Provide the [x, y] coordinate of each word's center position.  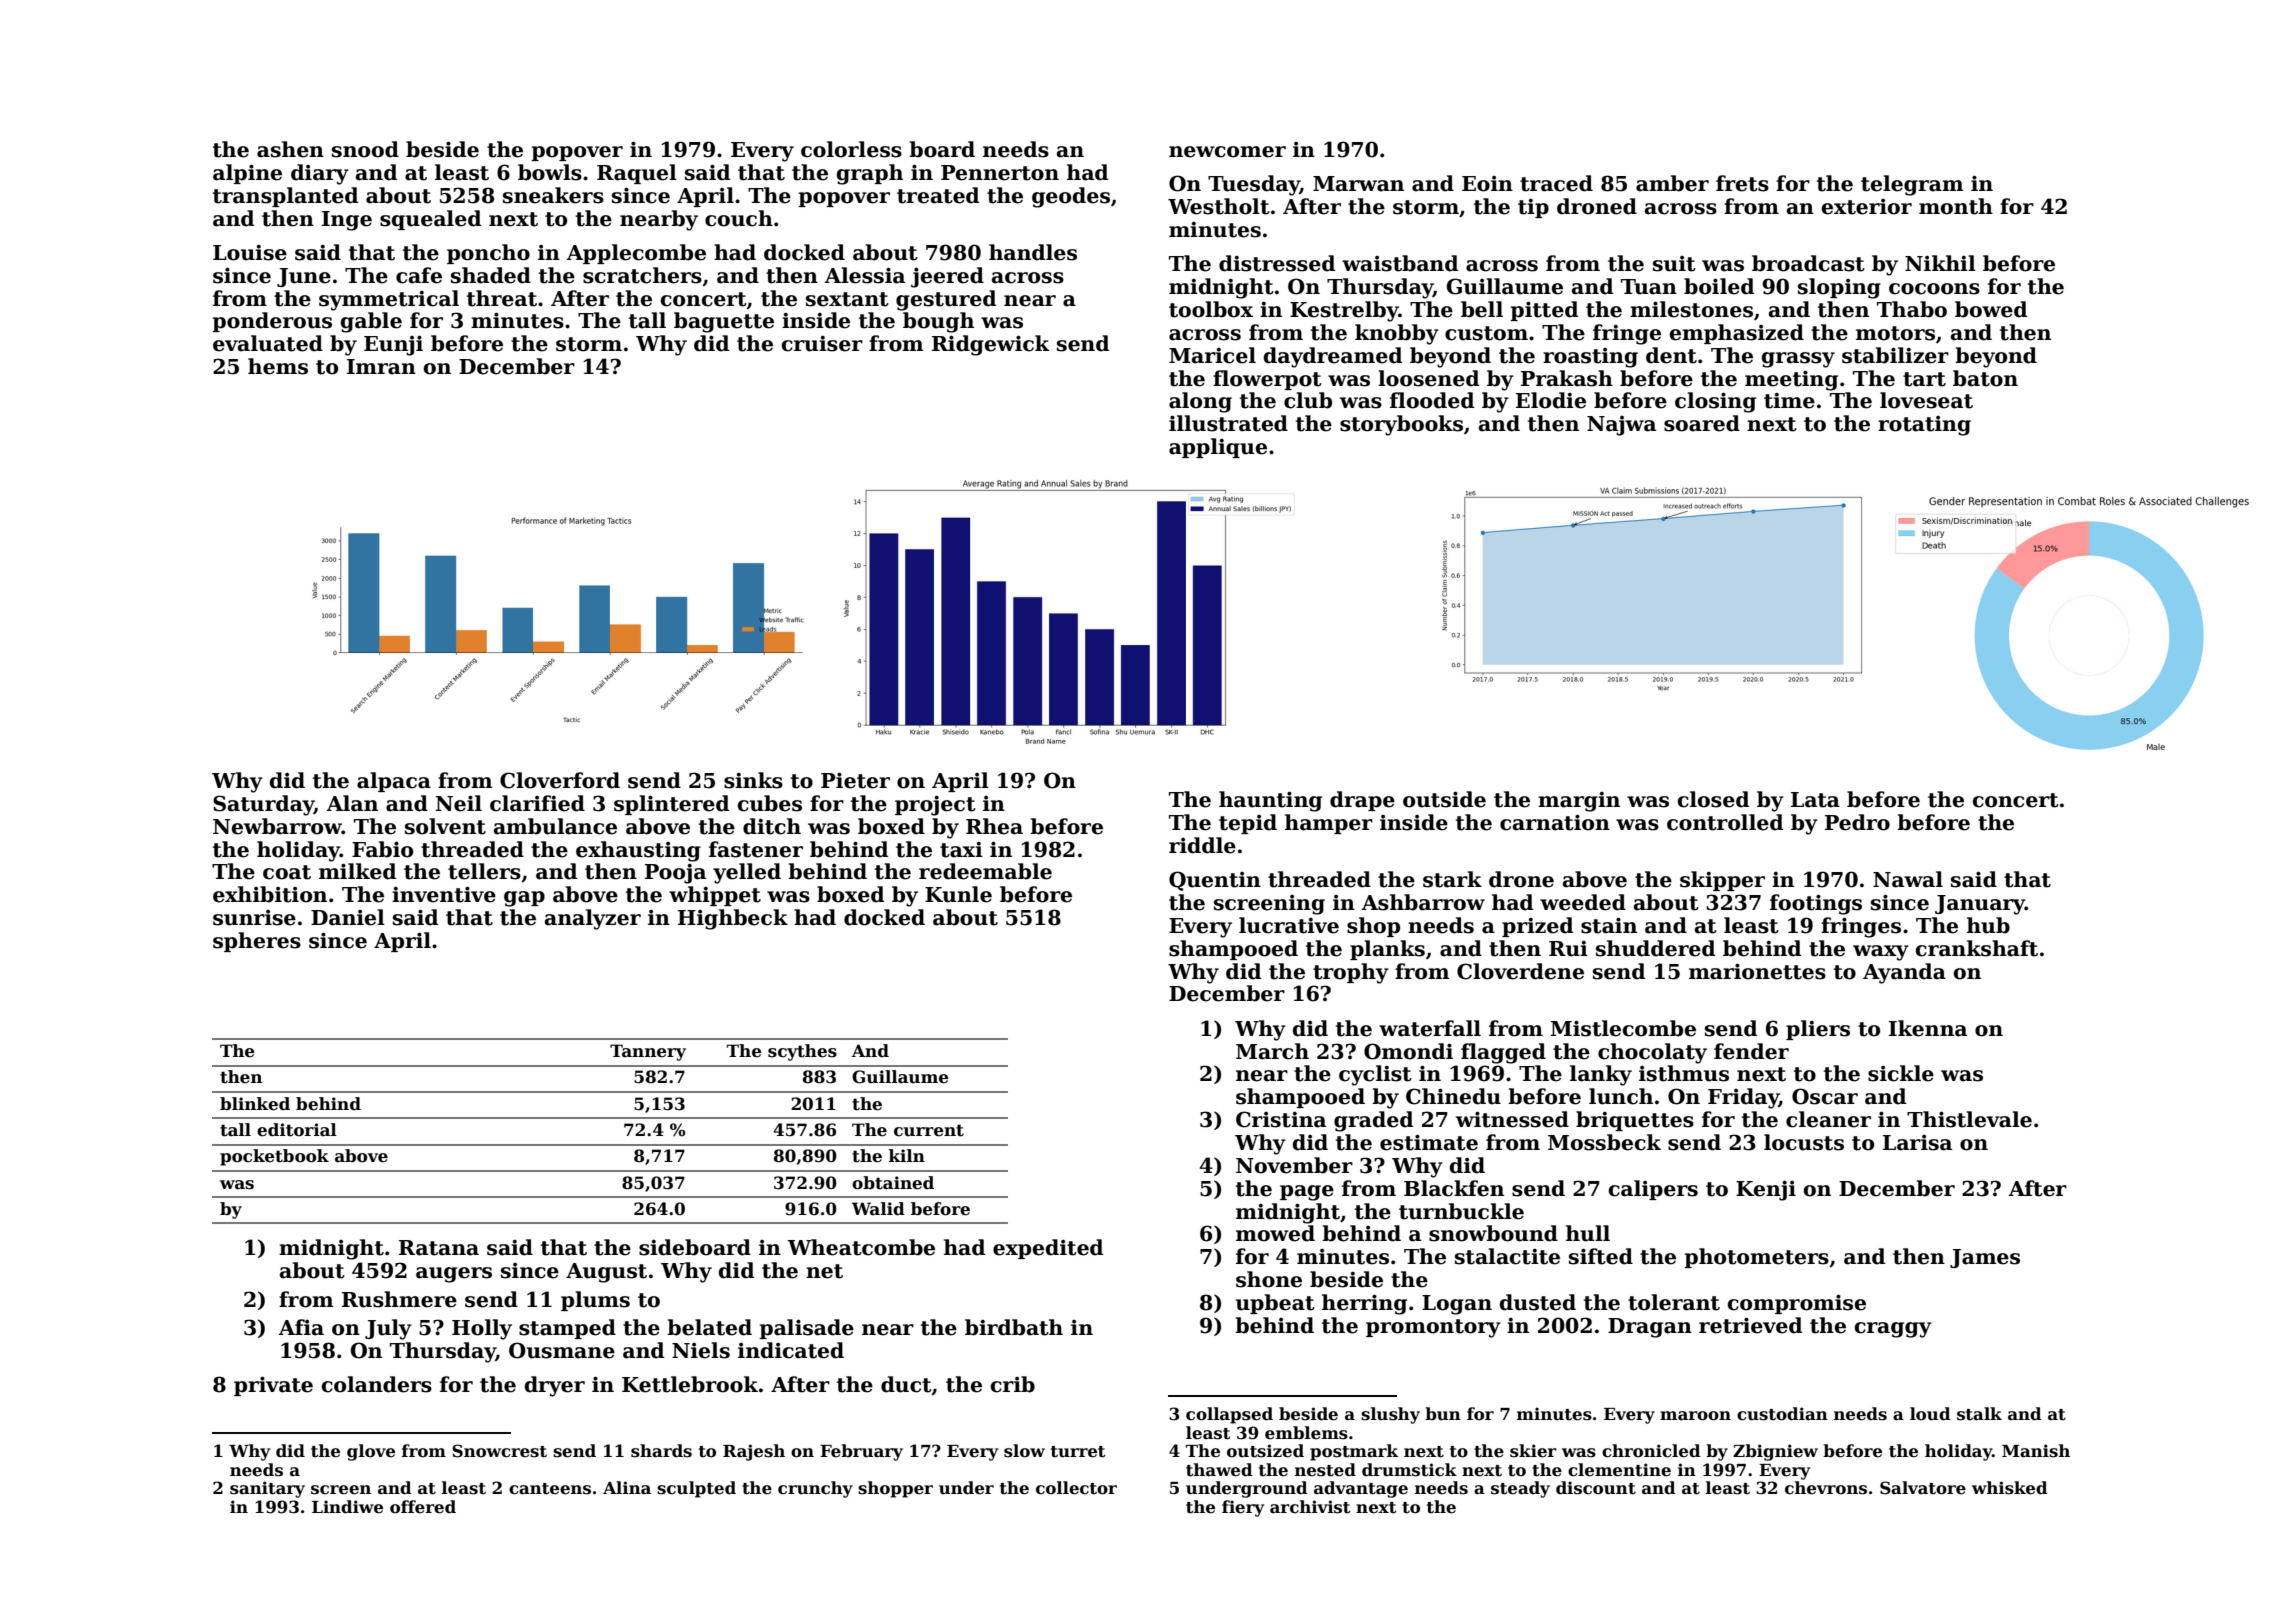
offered [423, 1507]
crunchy [815, 1489]
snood [365, 149]
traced [1556, 183]
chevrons [1826, 1488]
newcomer [1227, 152]
